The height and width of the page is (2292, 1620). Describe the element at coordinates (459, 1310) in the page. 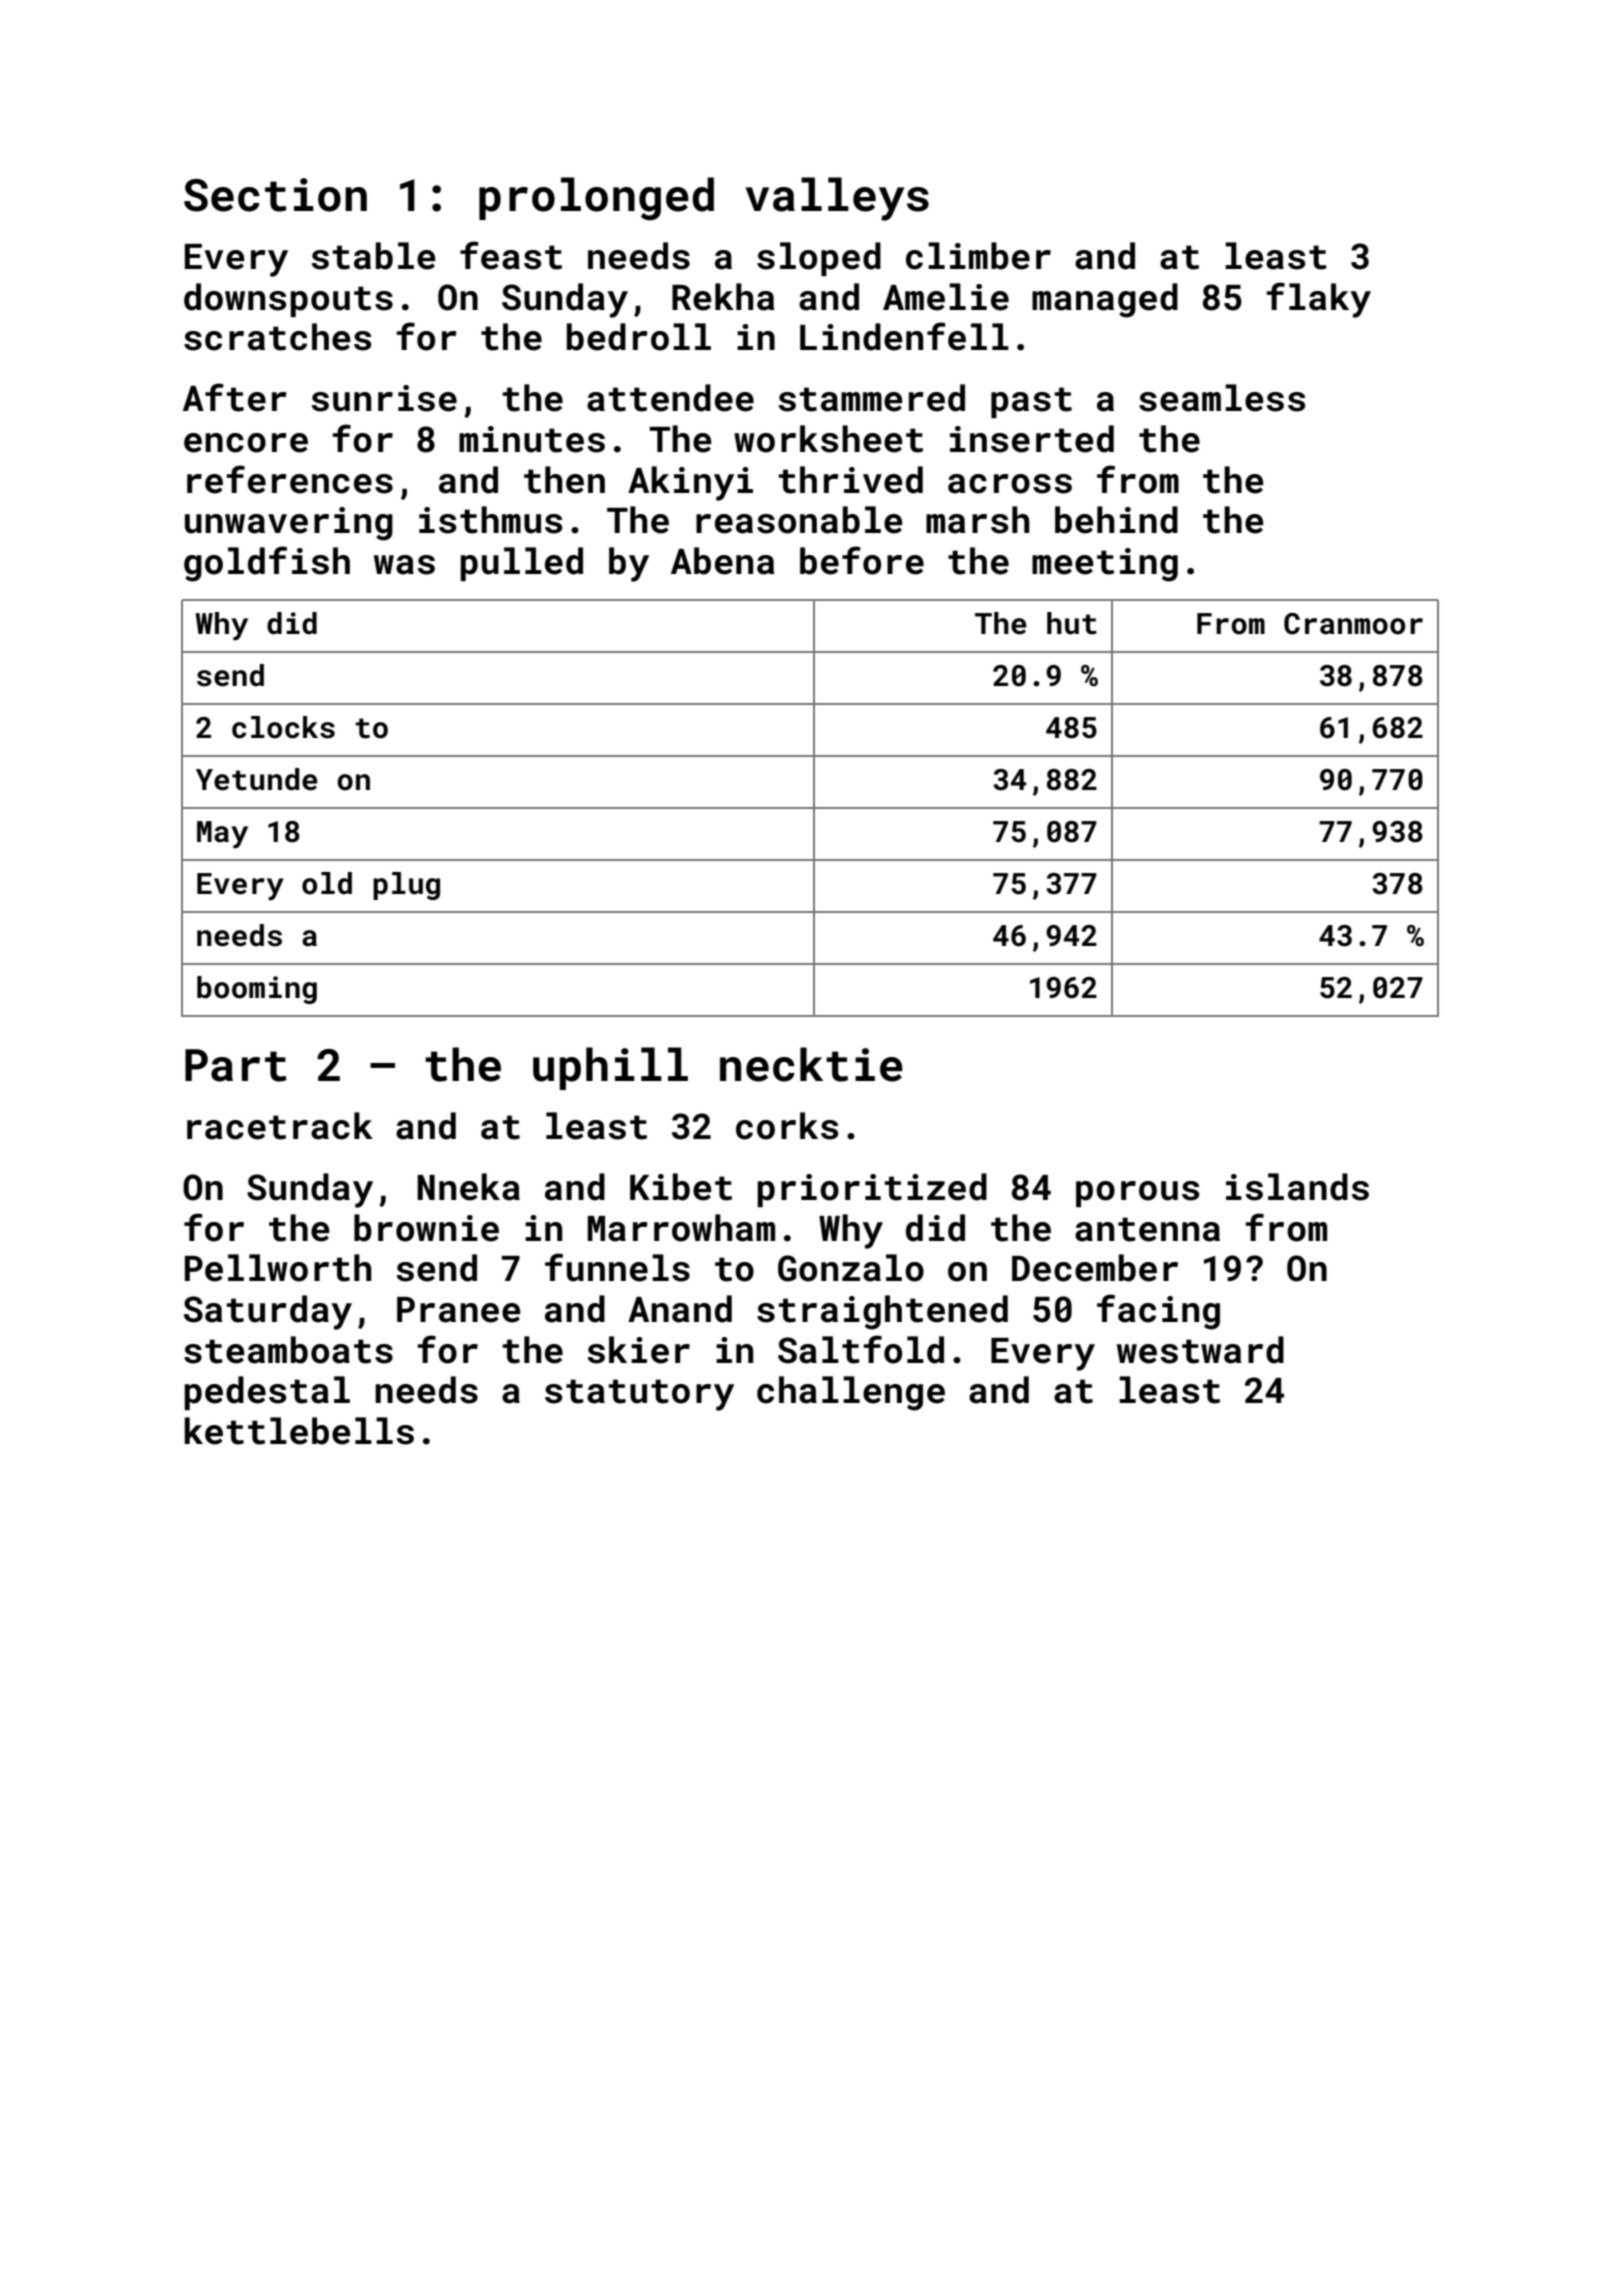

I see `Pranee` at that location.
